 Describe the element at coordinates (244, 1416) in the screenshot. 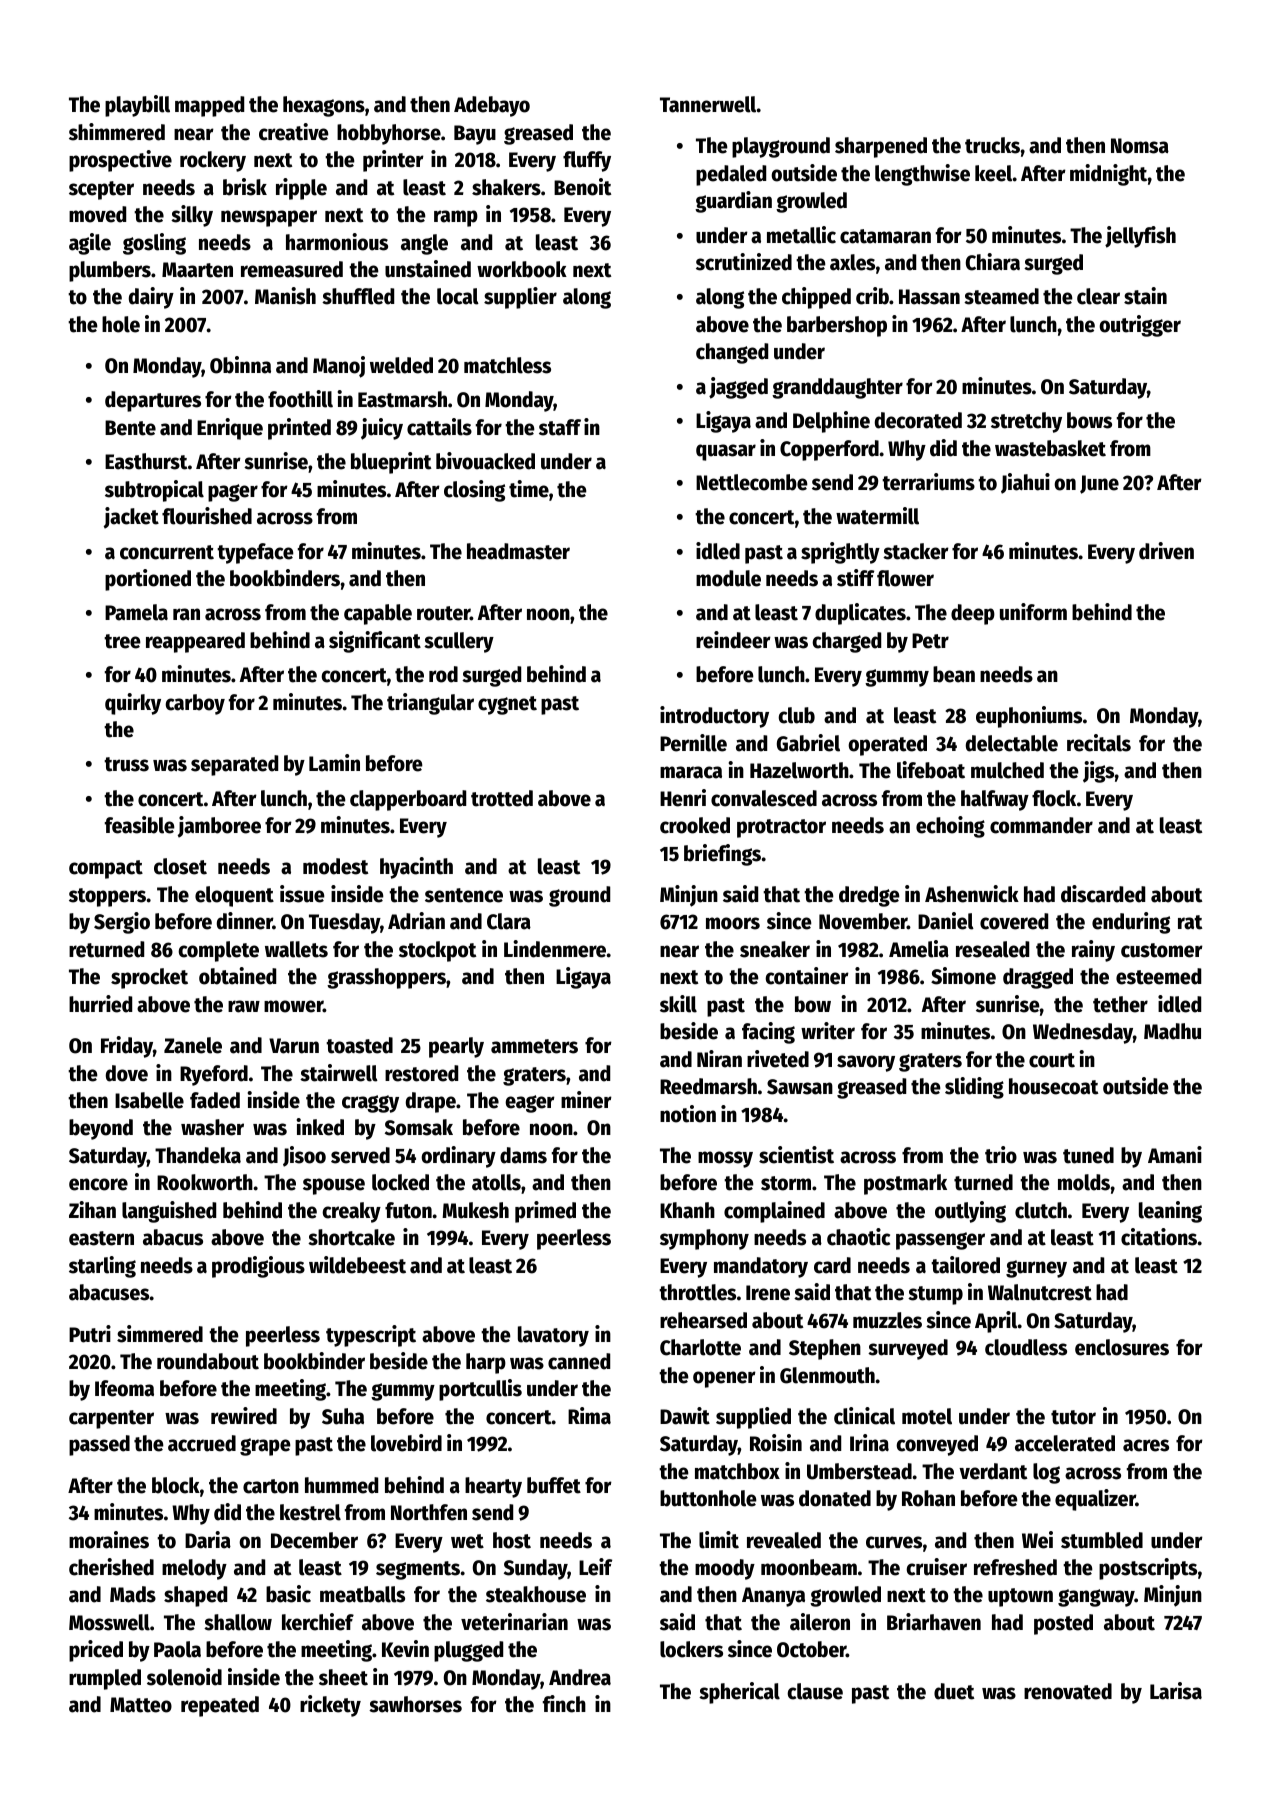

I see `rewired` at that location.
